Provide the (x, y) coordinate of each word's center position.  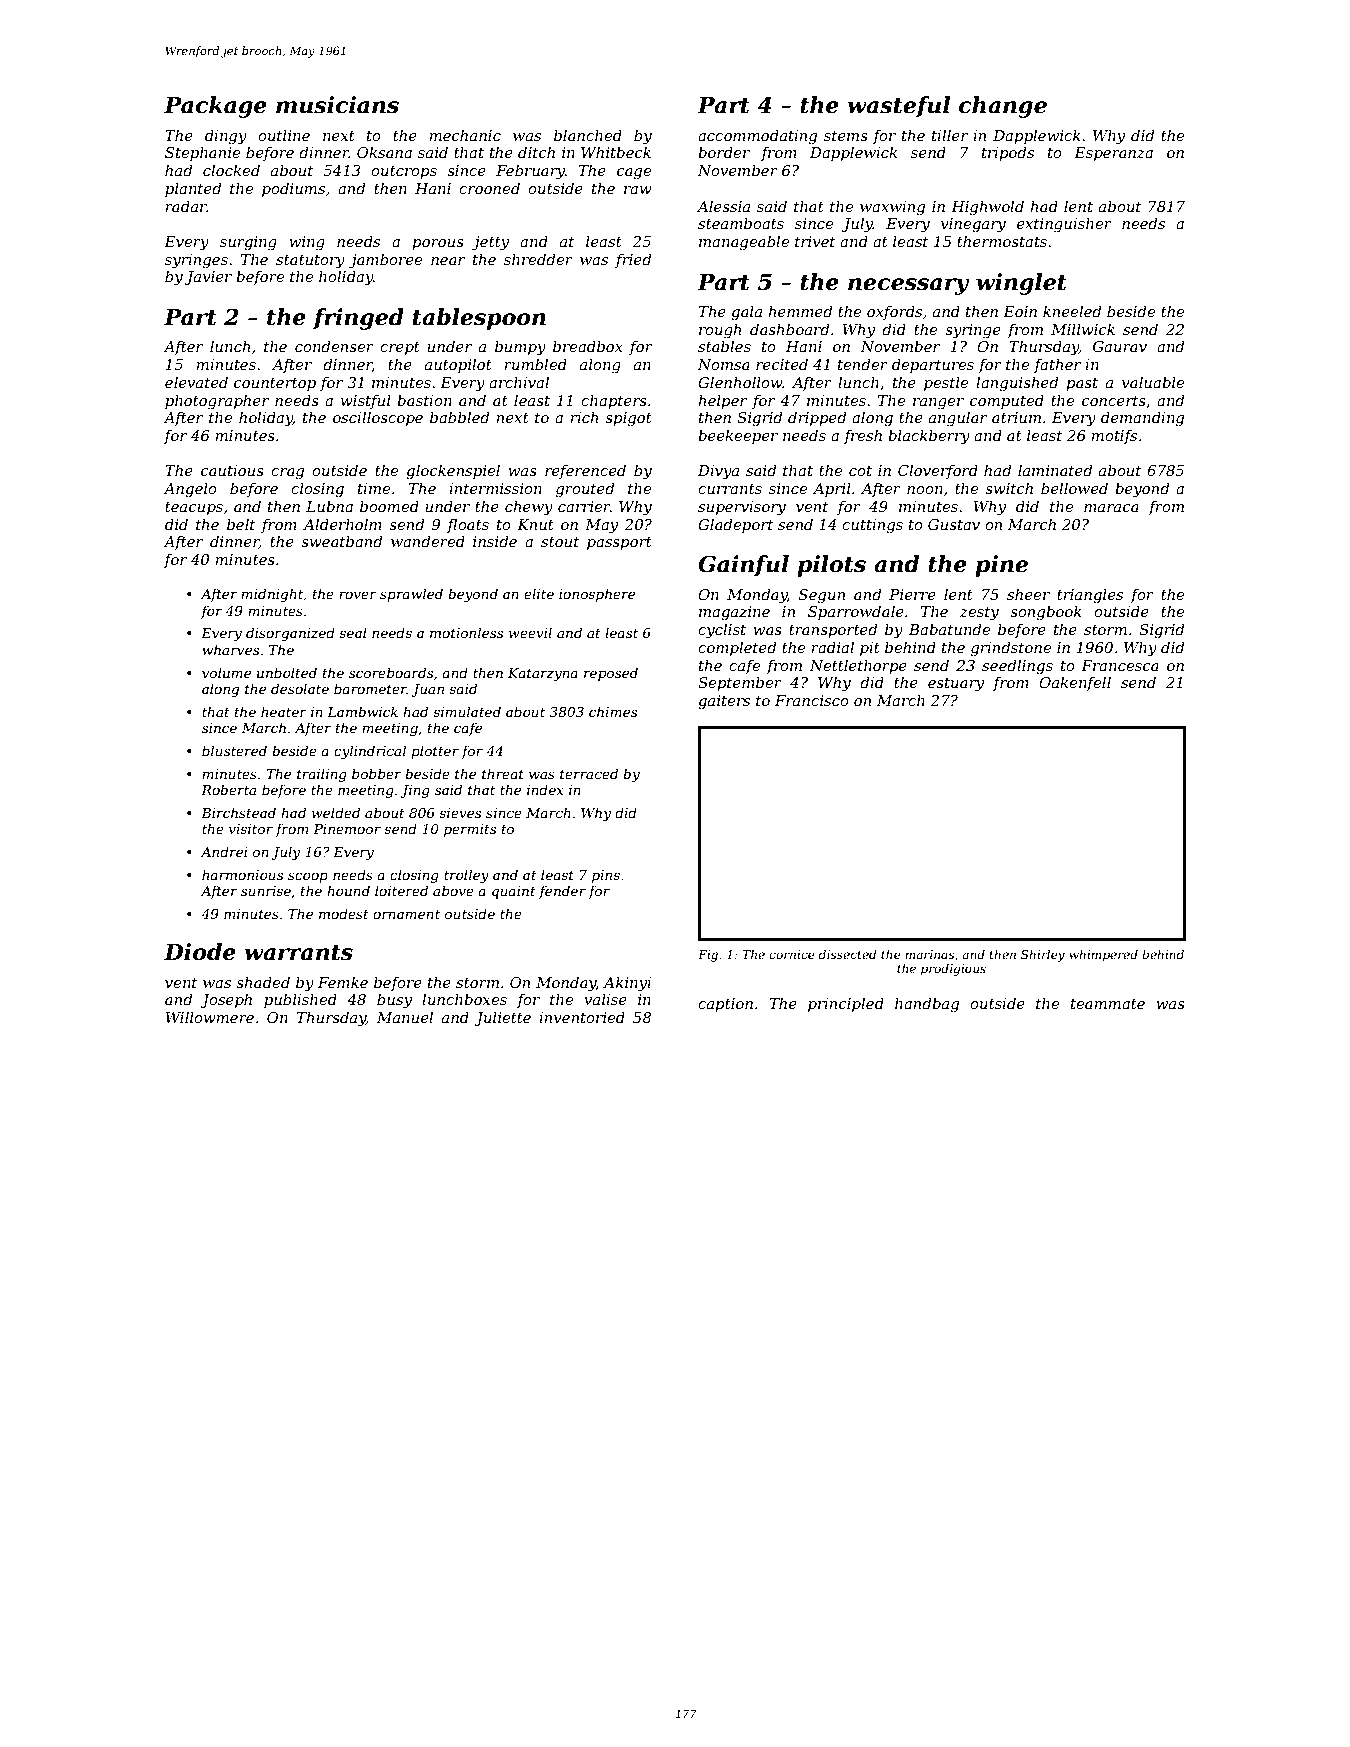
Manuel (405, 1017)
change (1003, 107)
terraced (589, 773)
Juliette (502, 1018)
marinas (929, 954)
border (724, 152)
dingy (226, 137)
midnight (272, 595)
